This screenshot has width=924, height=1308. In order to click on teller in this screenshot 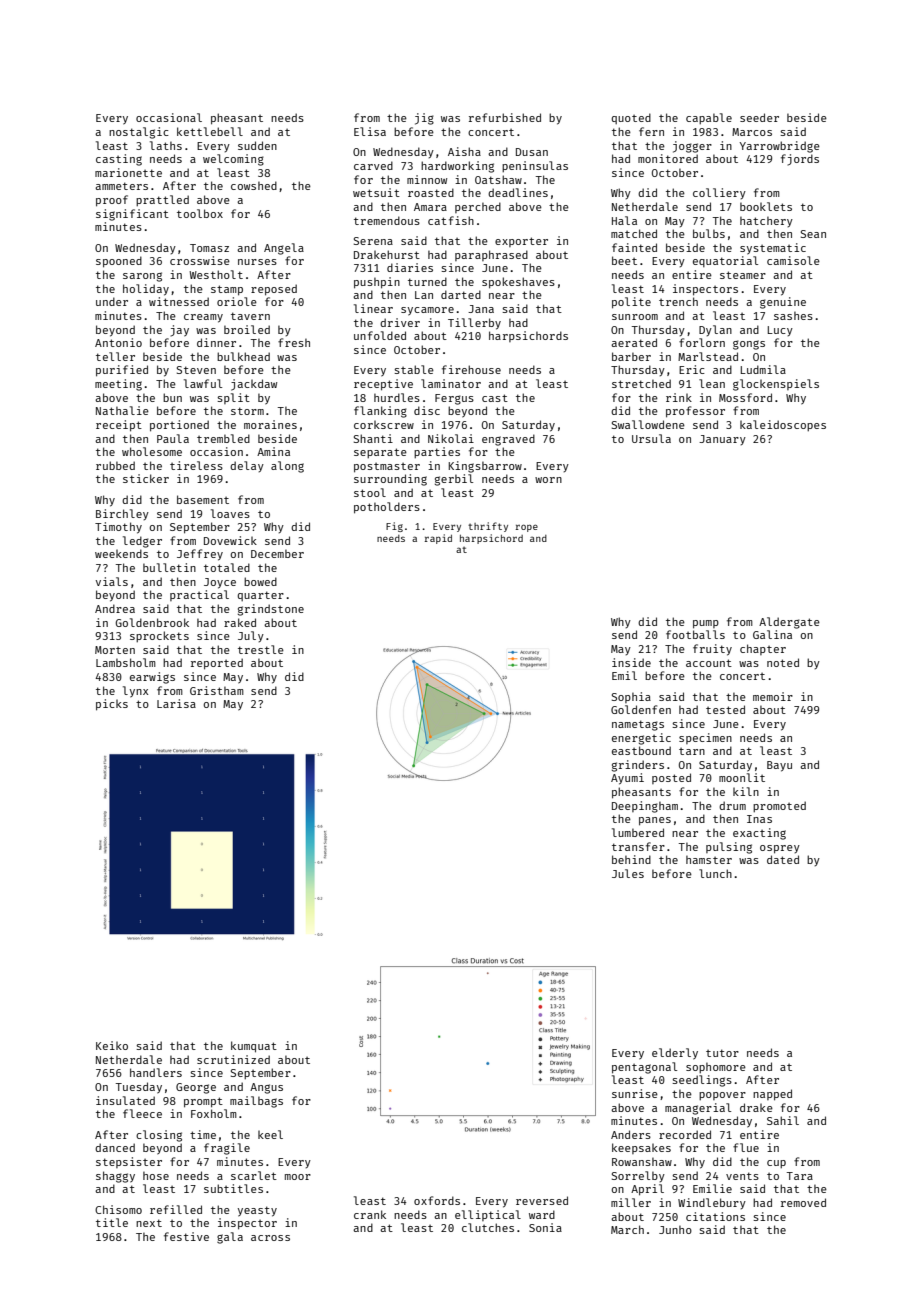, I will do `click(115, 356)`.
